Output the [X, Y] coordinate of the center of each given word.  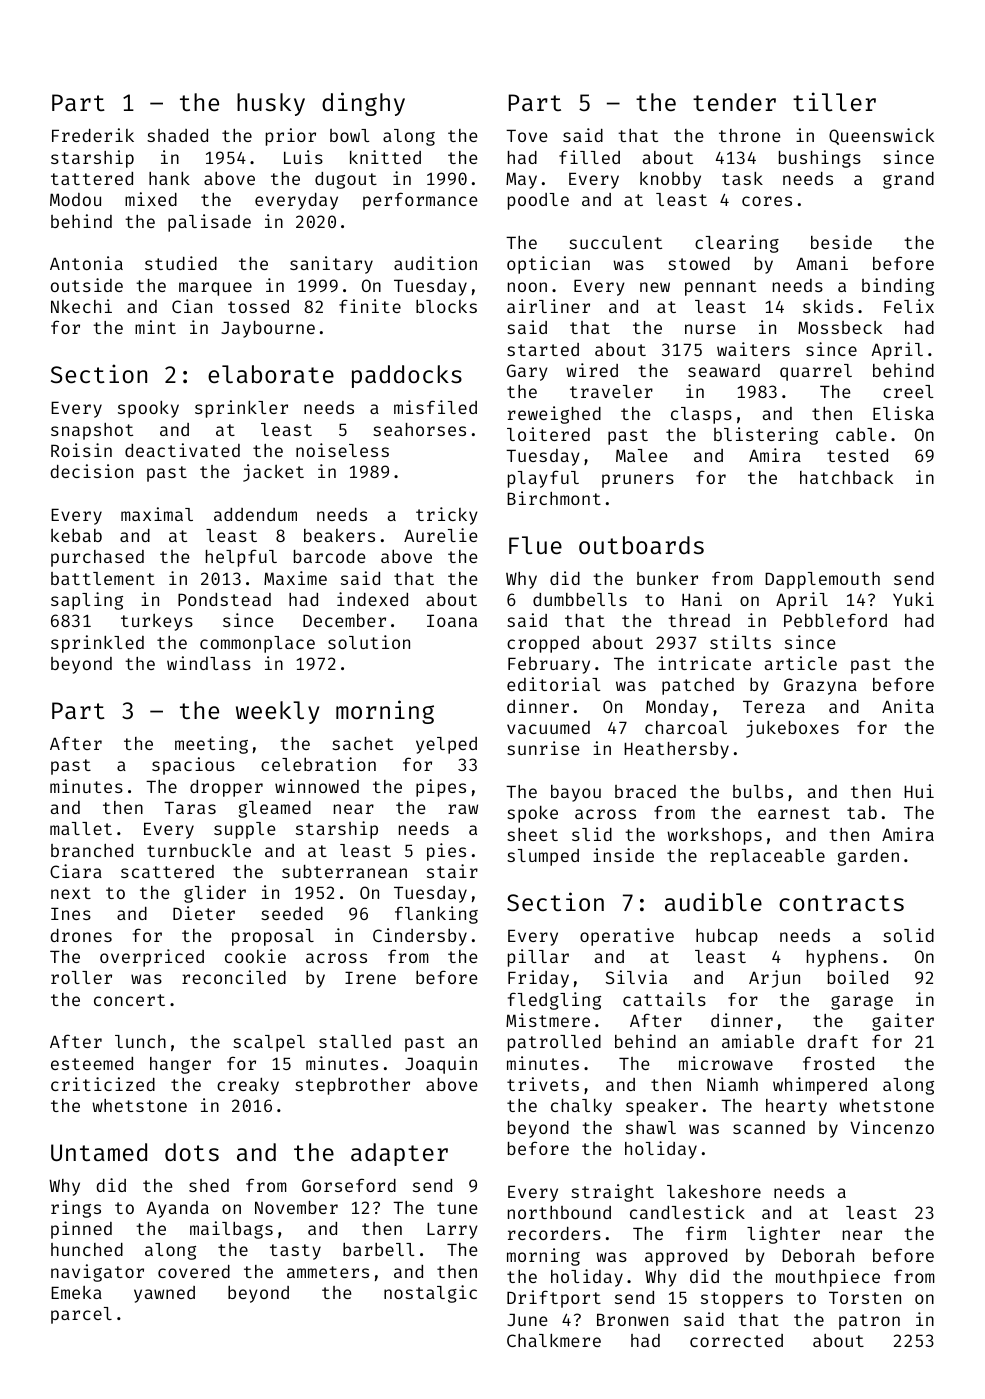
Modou [75, 199]
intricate [704, 663]
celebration [318, 764]
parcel [81, 1315]
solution [369, 642]
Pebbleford [835, 620]
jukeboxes [792, 729]
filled [589, 157]
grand [908, 180]
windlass [209, 663]
